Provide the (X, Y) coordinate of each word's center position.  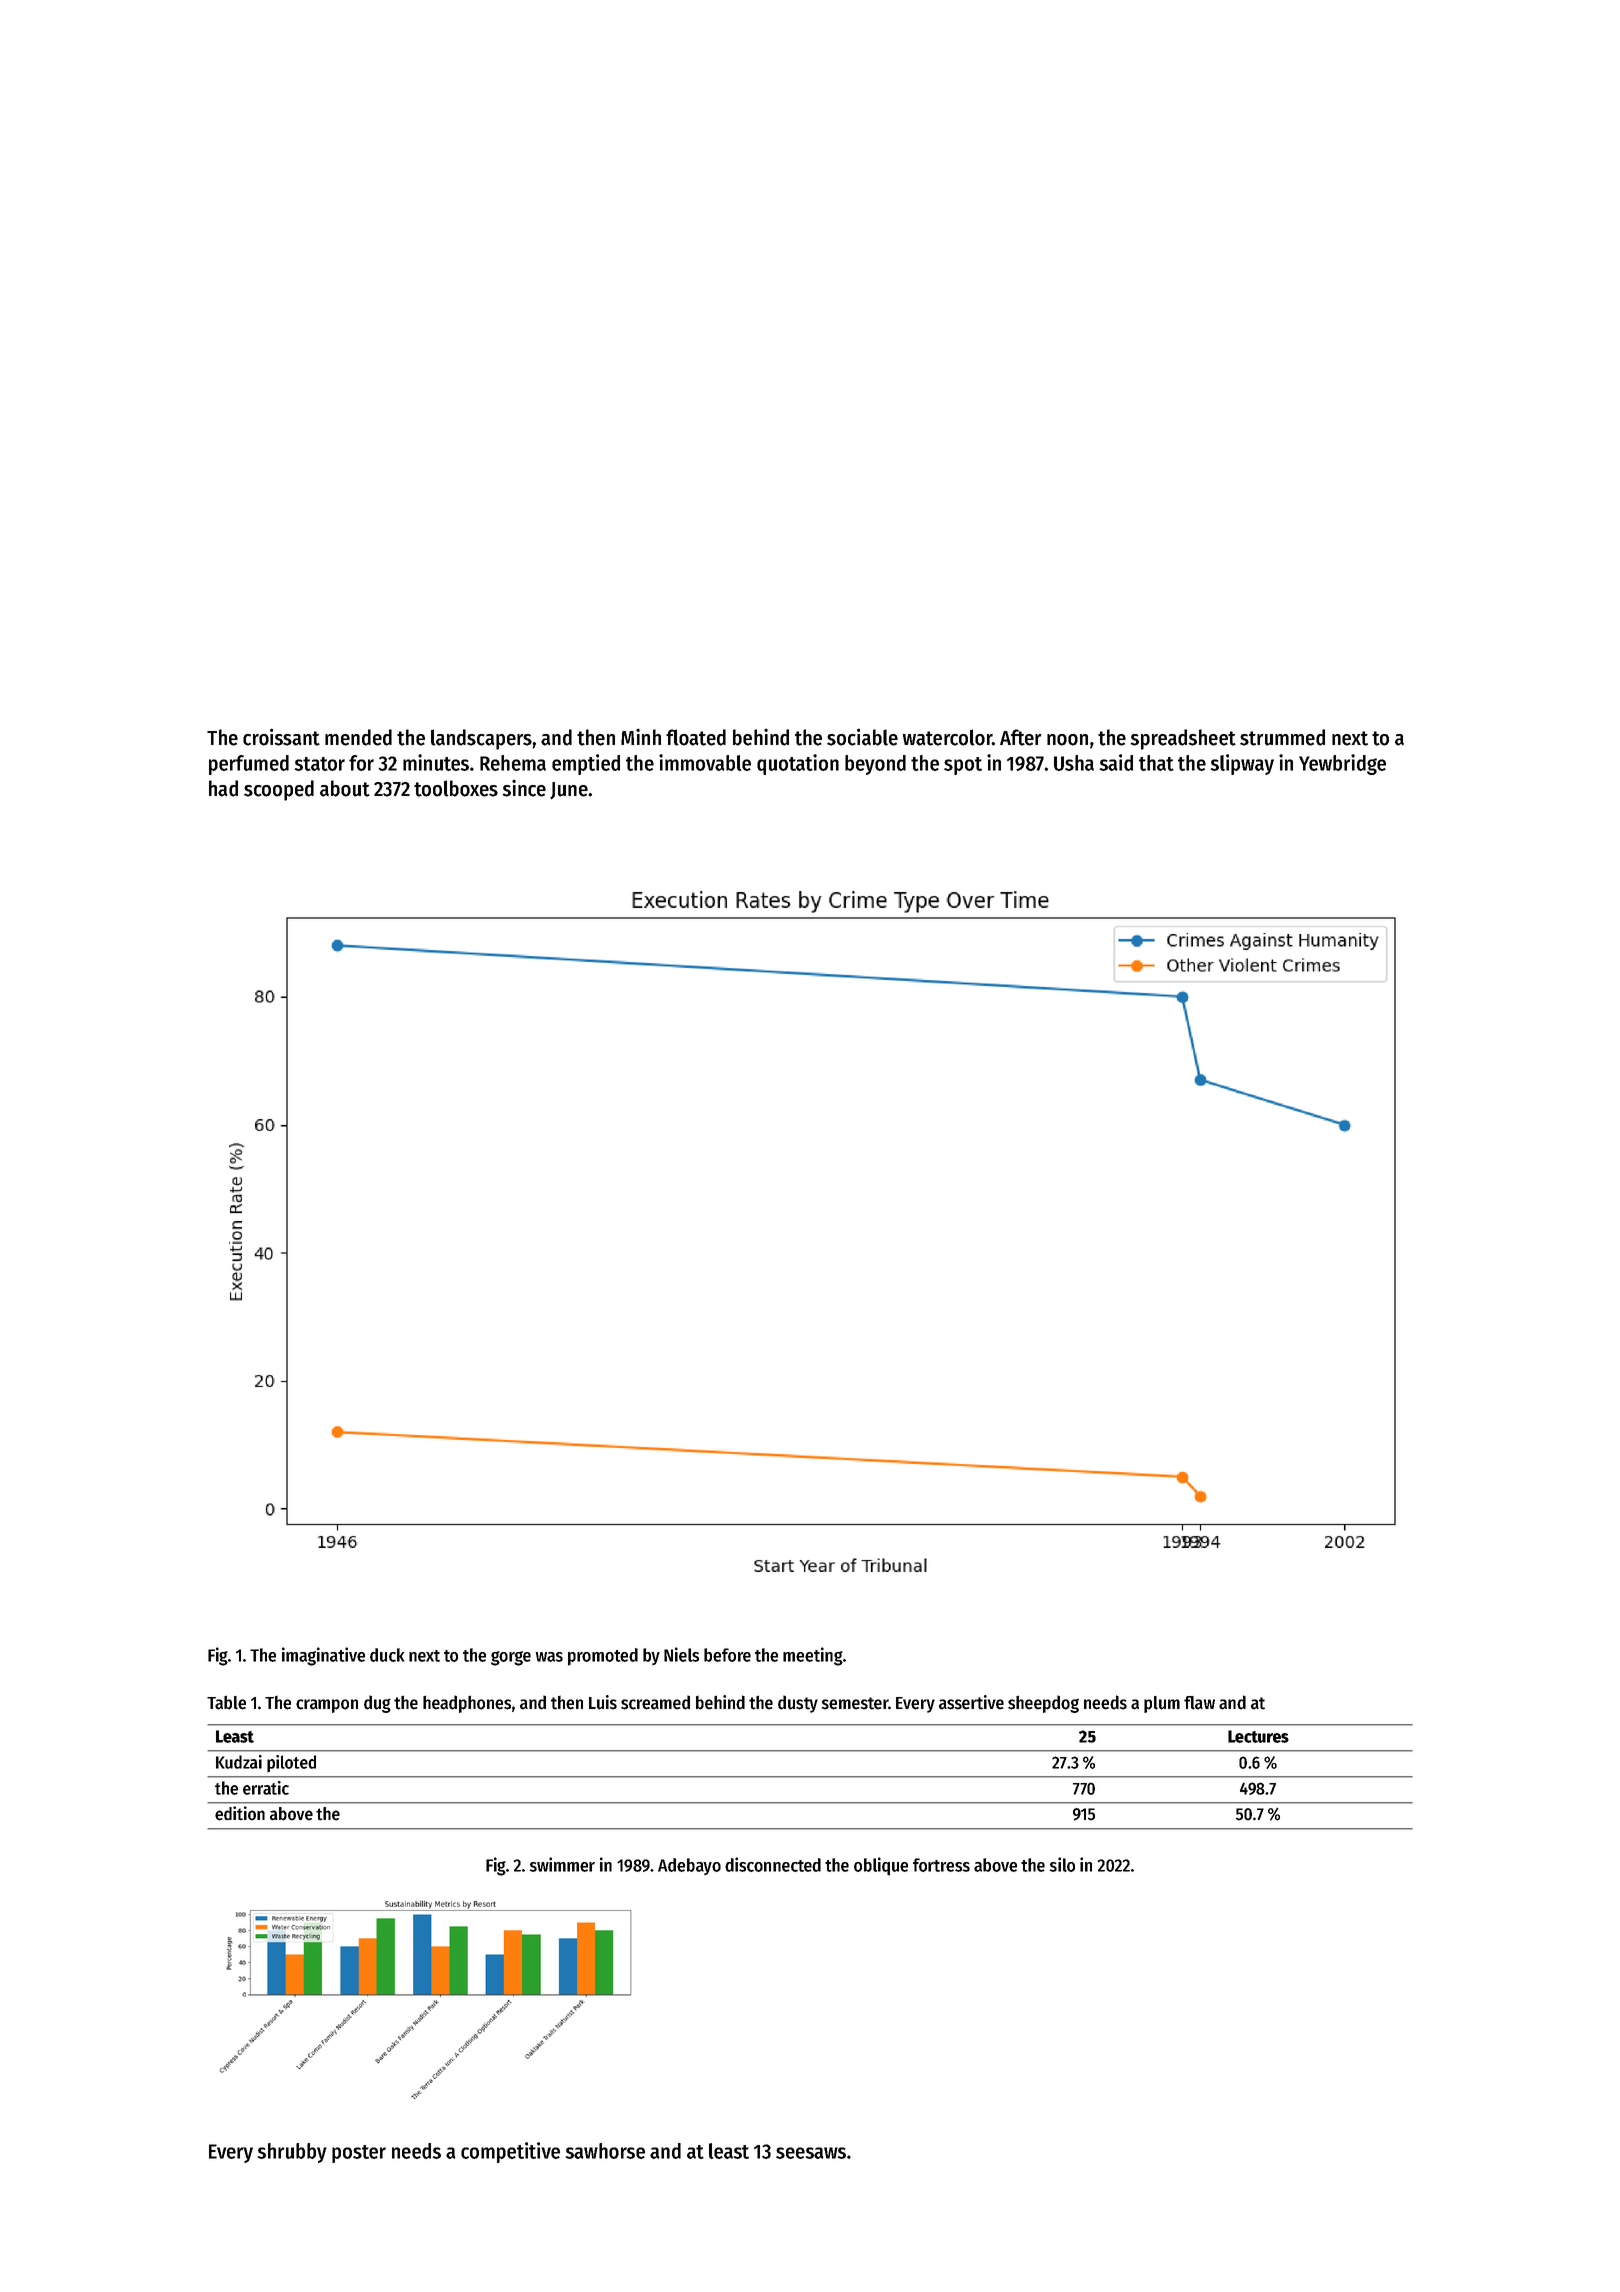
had (223, 788)
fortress (941, 1865)
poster (359, 2154)
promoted (603, 1657)
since (524, 788)
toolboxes (456, 788)
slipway (1242, 764)
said (1116, 762)
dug (377, 1704)
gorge (511, 1658)
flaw (1199, 1703)
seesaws (811, 2153)
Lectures (1258, 1736)
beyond (875, 765)
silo (1062, 1864)
